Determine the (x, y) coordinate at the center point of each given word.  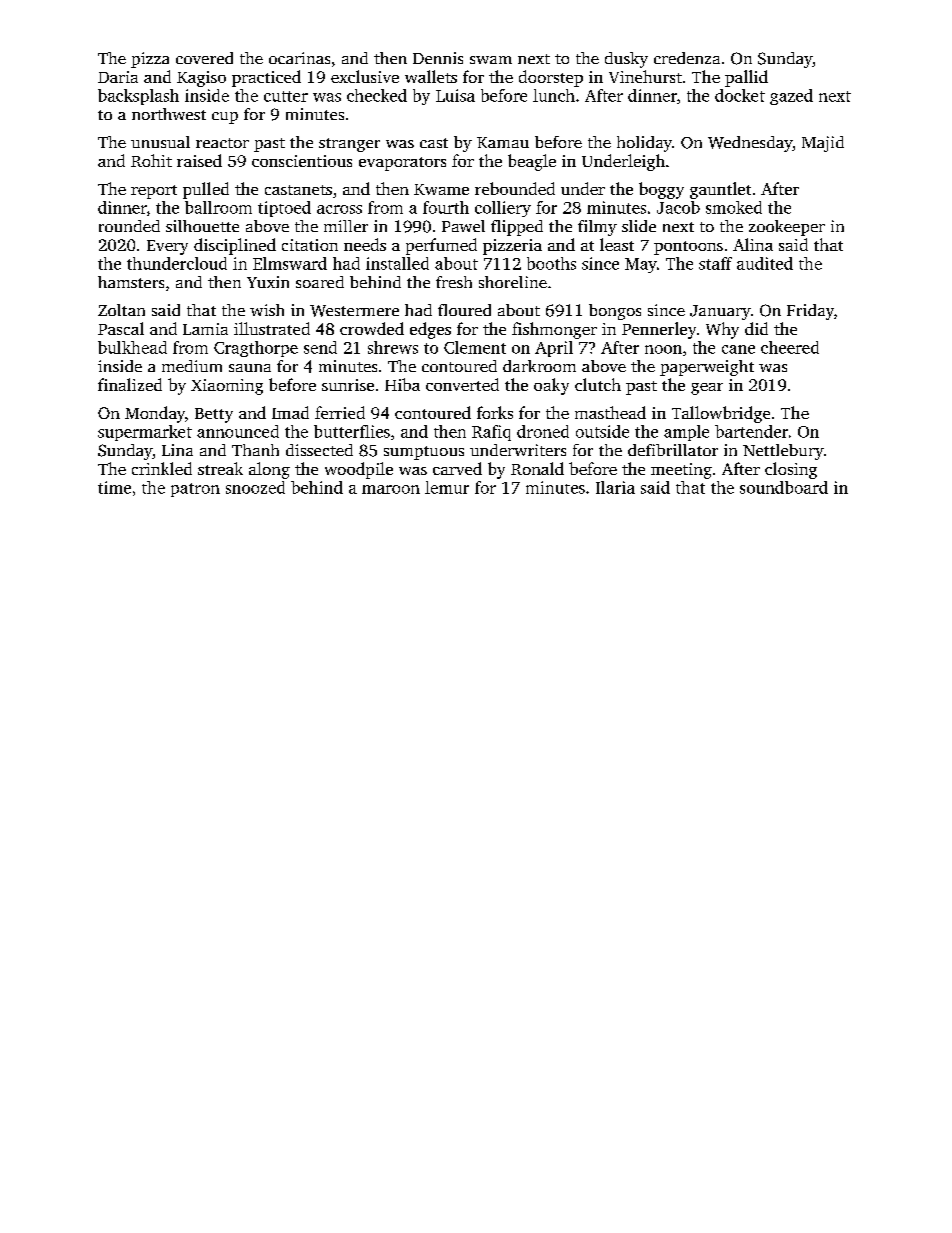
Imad (290, 412)
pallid (746, 78)
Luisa (455, 95)
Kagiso (201, 79)
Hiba (402, 384)
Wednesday (750, 144)
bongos (615, 312)
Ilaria (615, 487)
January (720, 312)
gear (707, 389)
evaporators (402, 164)
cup (225, 118)
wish (267, 310)
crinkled (162, 468)
